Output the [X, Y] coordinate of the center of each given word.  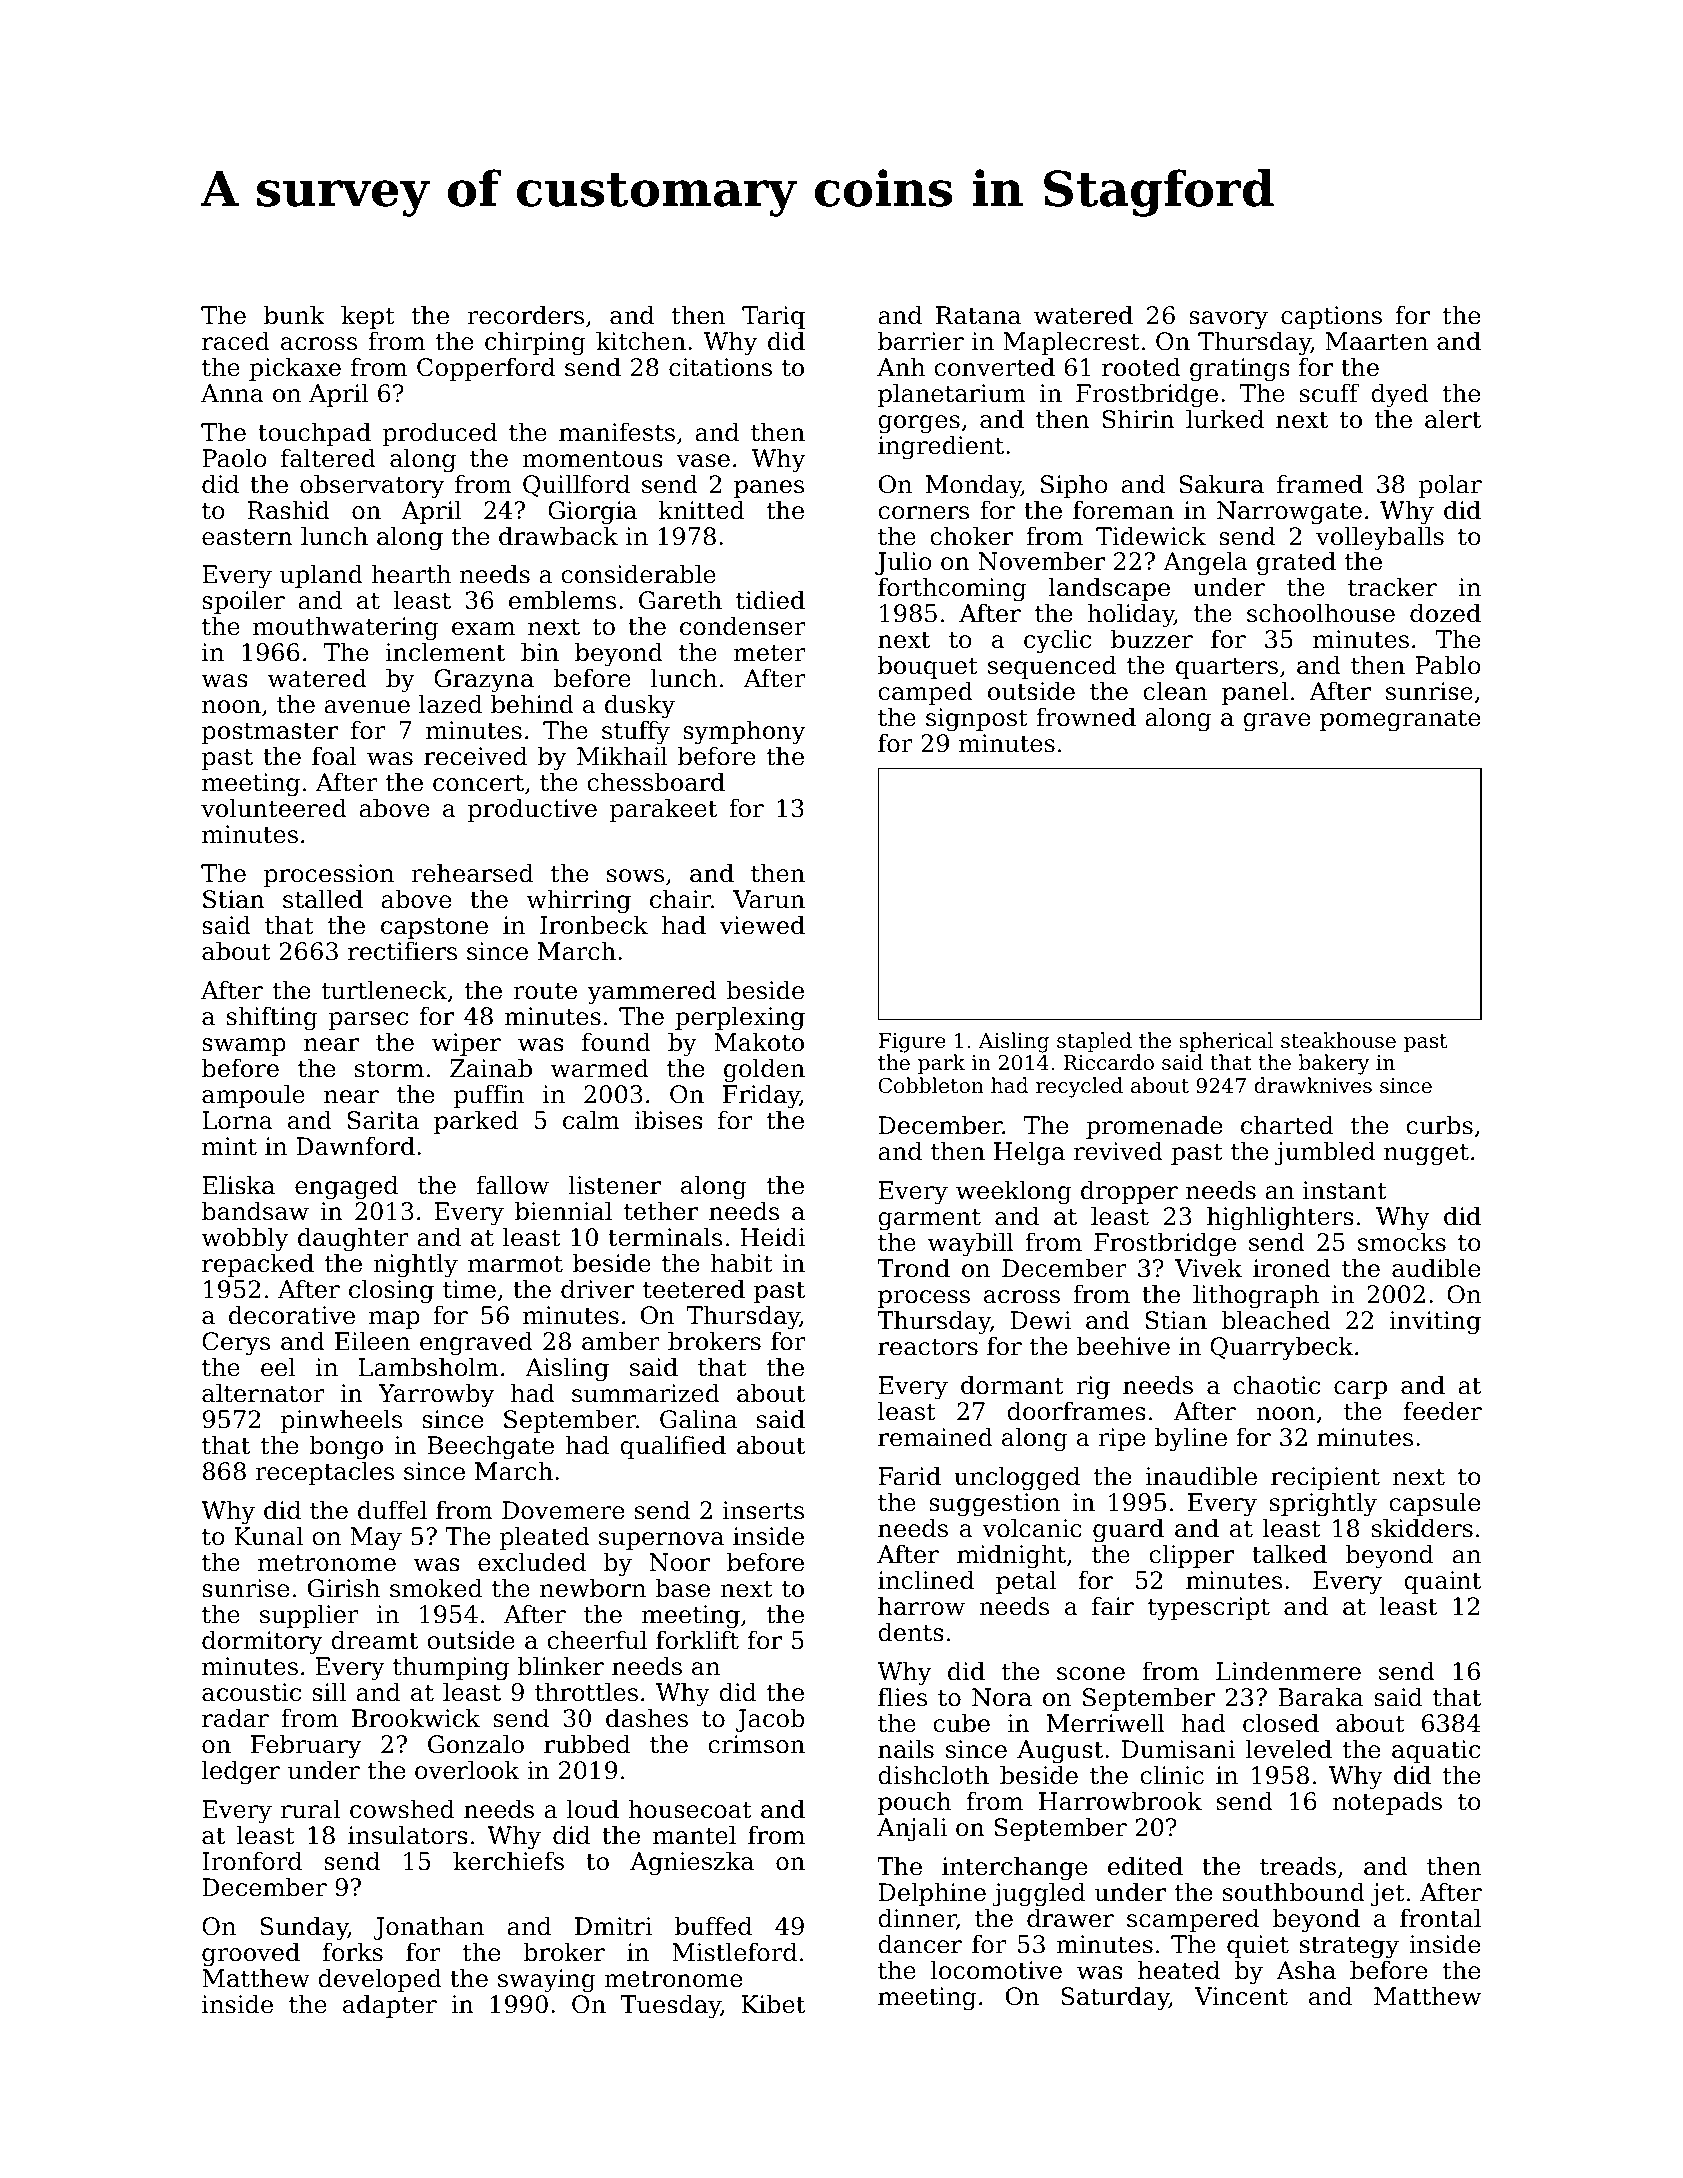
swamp [244, 1047]
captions [1331, 317]
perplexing [740, 1018]
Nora [1002, 1697]
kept [368, 317]
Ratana [978, 315]
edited [1145, 1866]
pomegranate [1400, 720]
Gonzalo [476, 1744]
